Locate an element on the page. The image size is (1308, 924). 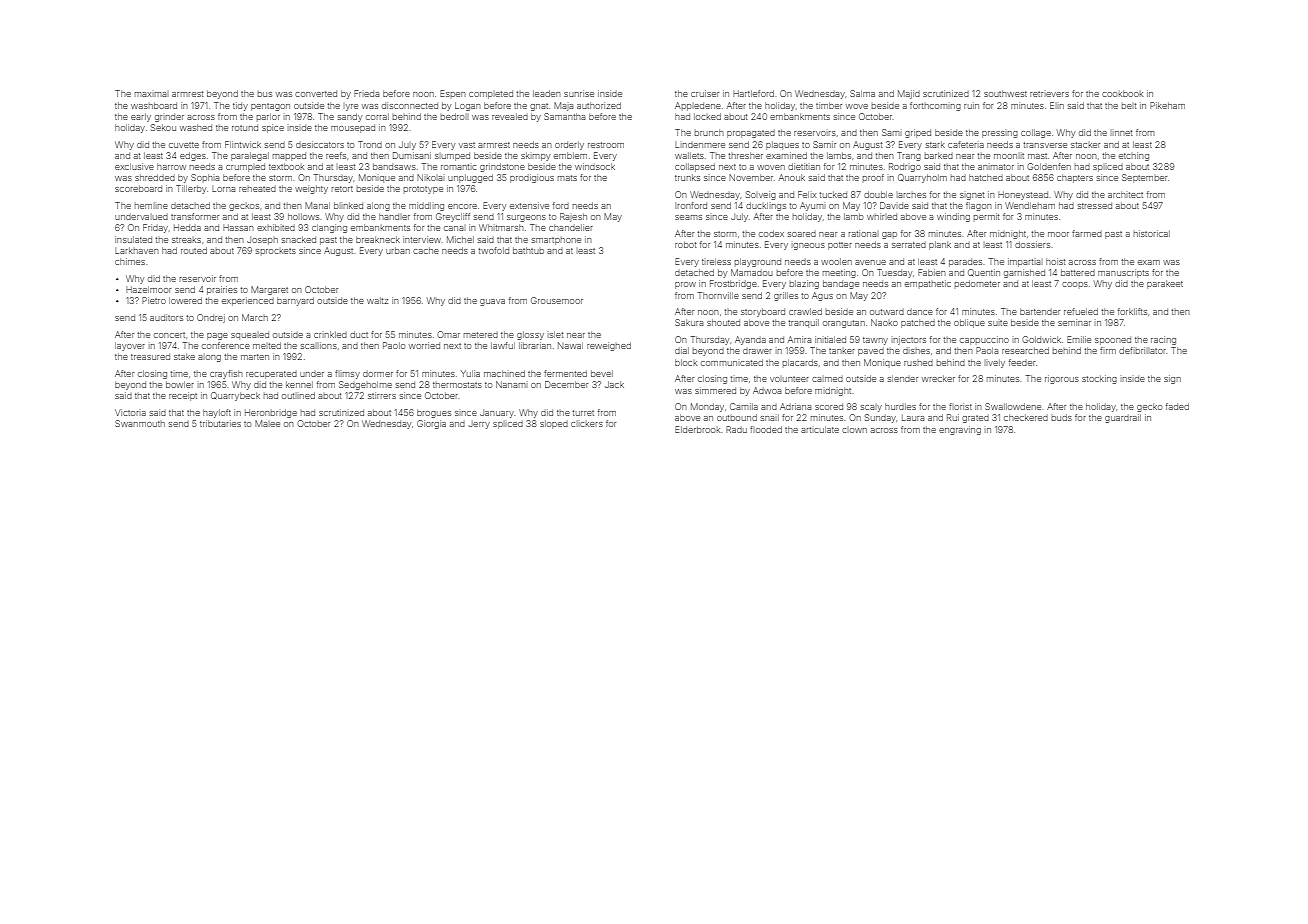
defibrillator is located at coordinates (1142, 350).
